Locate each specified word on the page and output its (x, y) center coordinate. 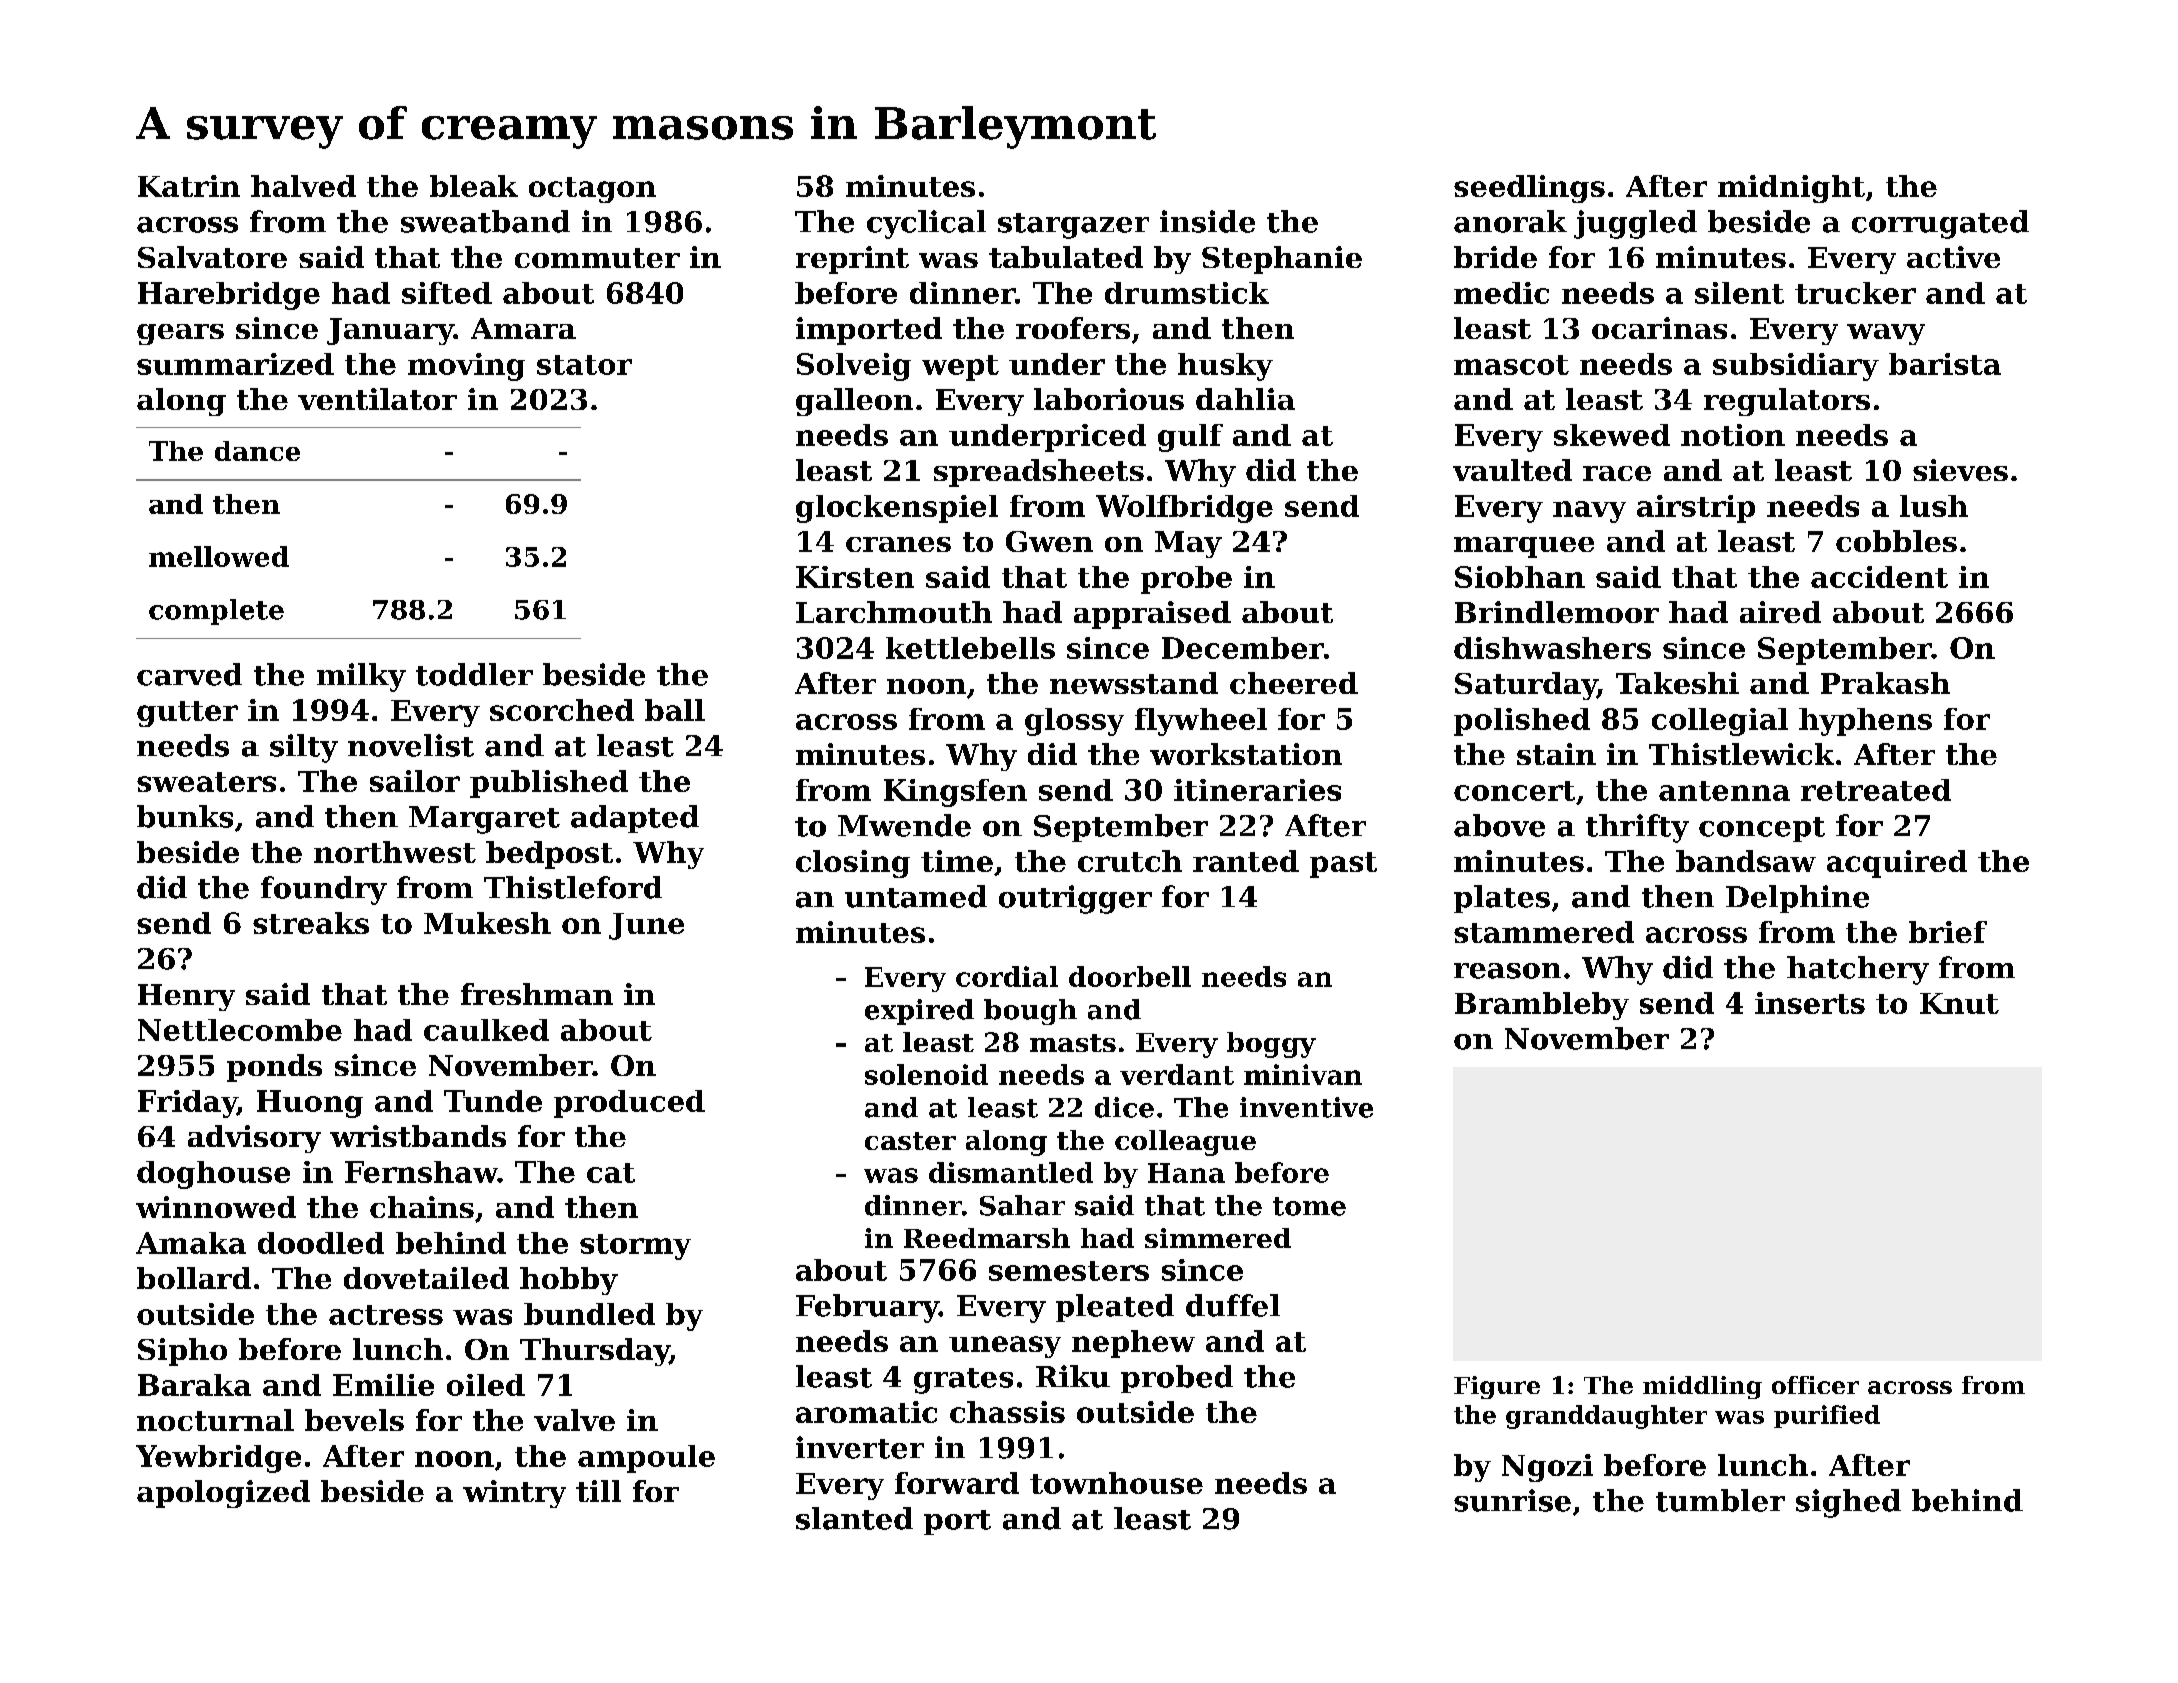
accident (1879, 577)
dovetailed (426, 1278)
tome (1309, 1206)
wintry (514, 1494)
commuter (597, 258)
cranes (898, 544)
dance (257, 451)
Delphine (1797, 899)
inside (1207, 221)
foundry (324, 890)
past (1343, 865)
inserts (1810, 1003)
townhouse (1116, 1483)
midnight (1791, 189)
